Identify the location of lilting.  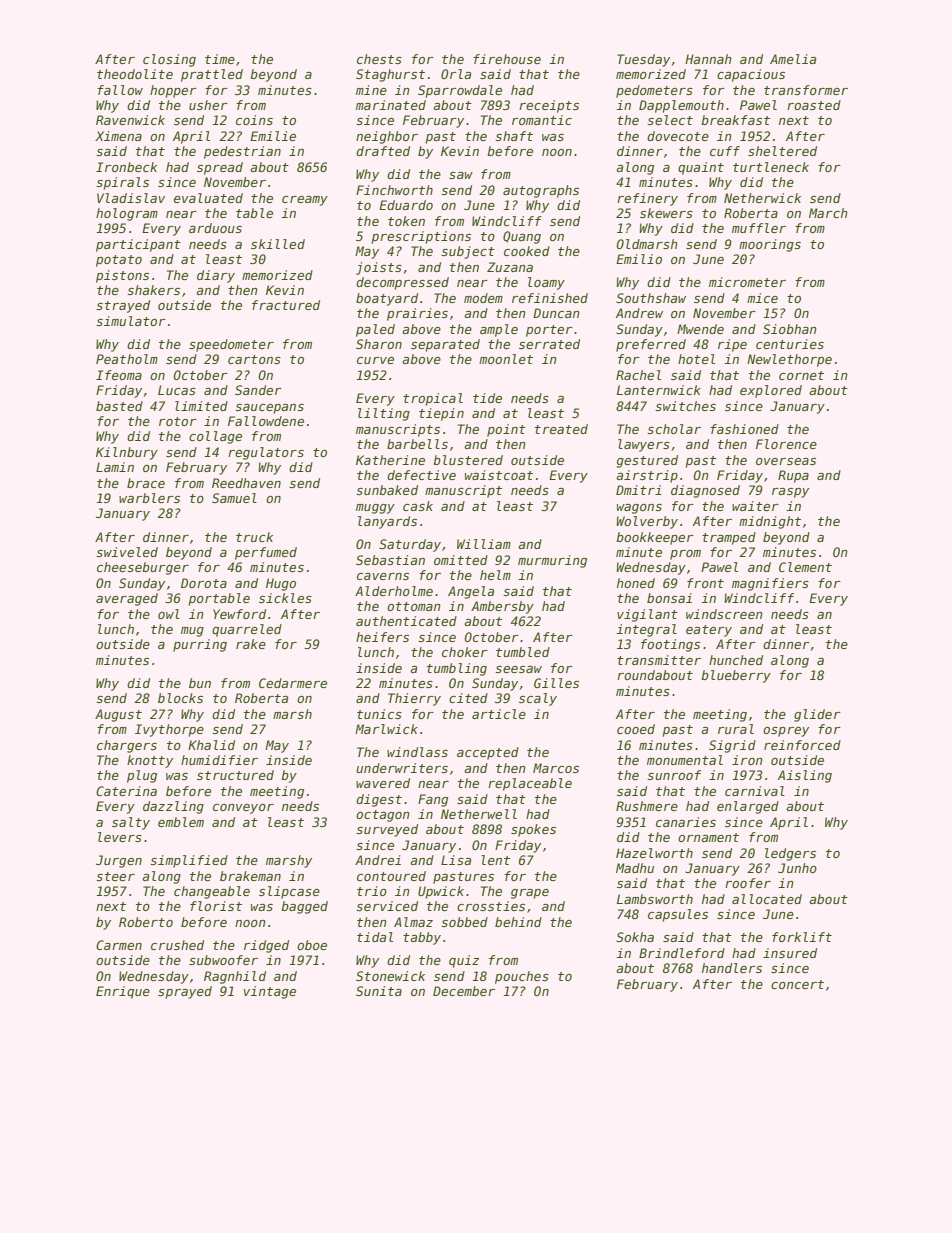
(384, 414).
